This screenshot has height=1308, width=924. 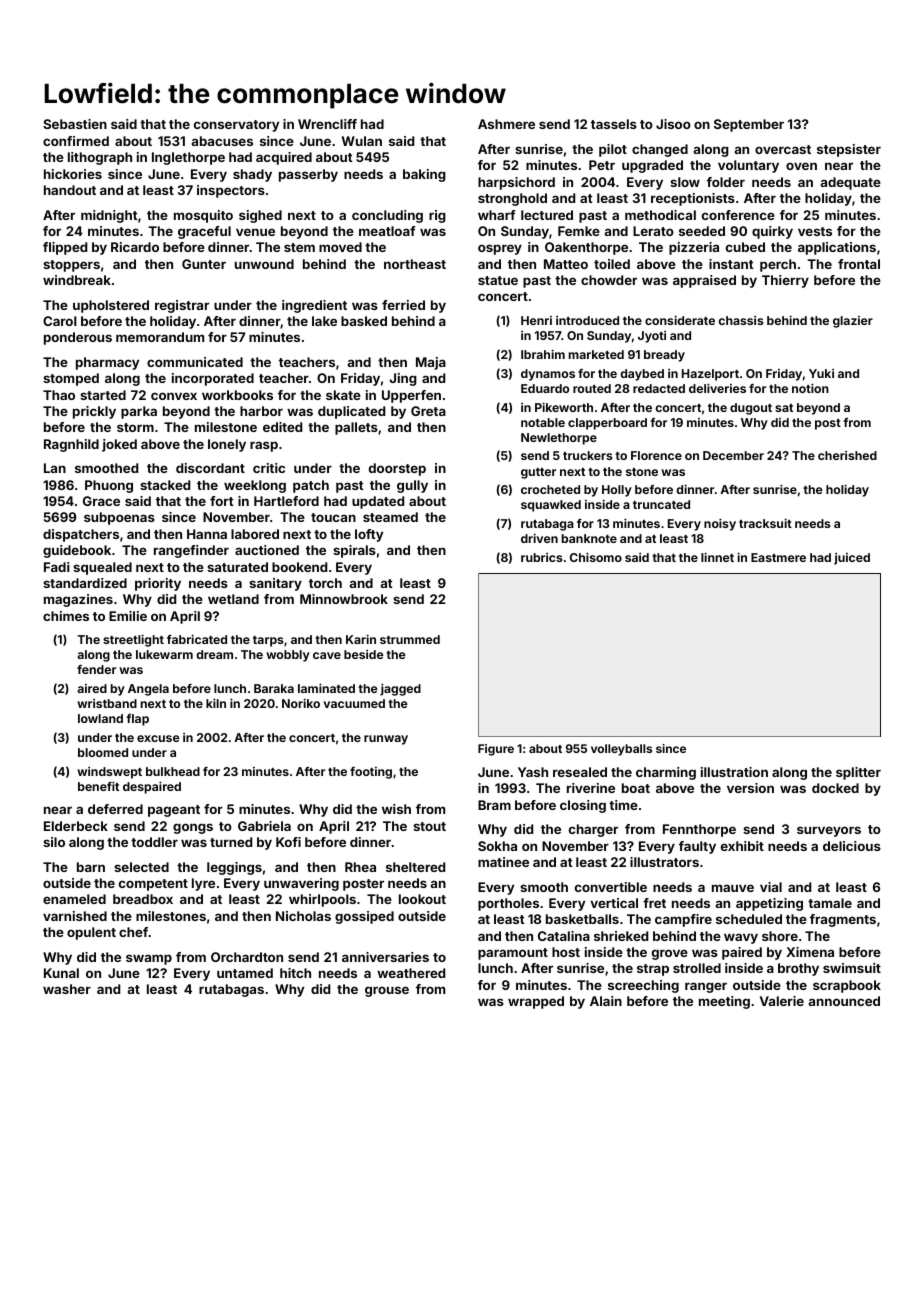 I want to click on September, so click(x=749, y=125).
